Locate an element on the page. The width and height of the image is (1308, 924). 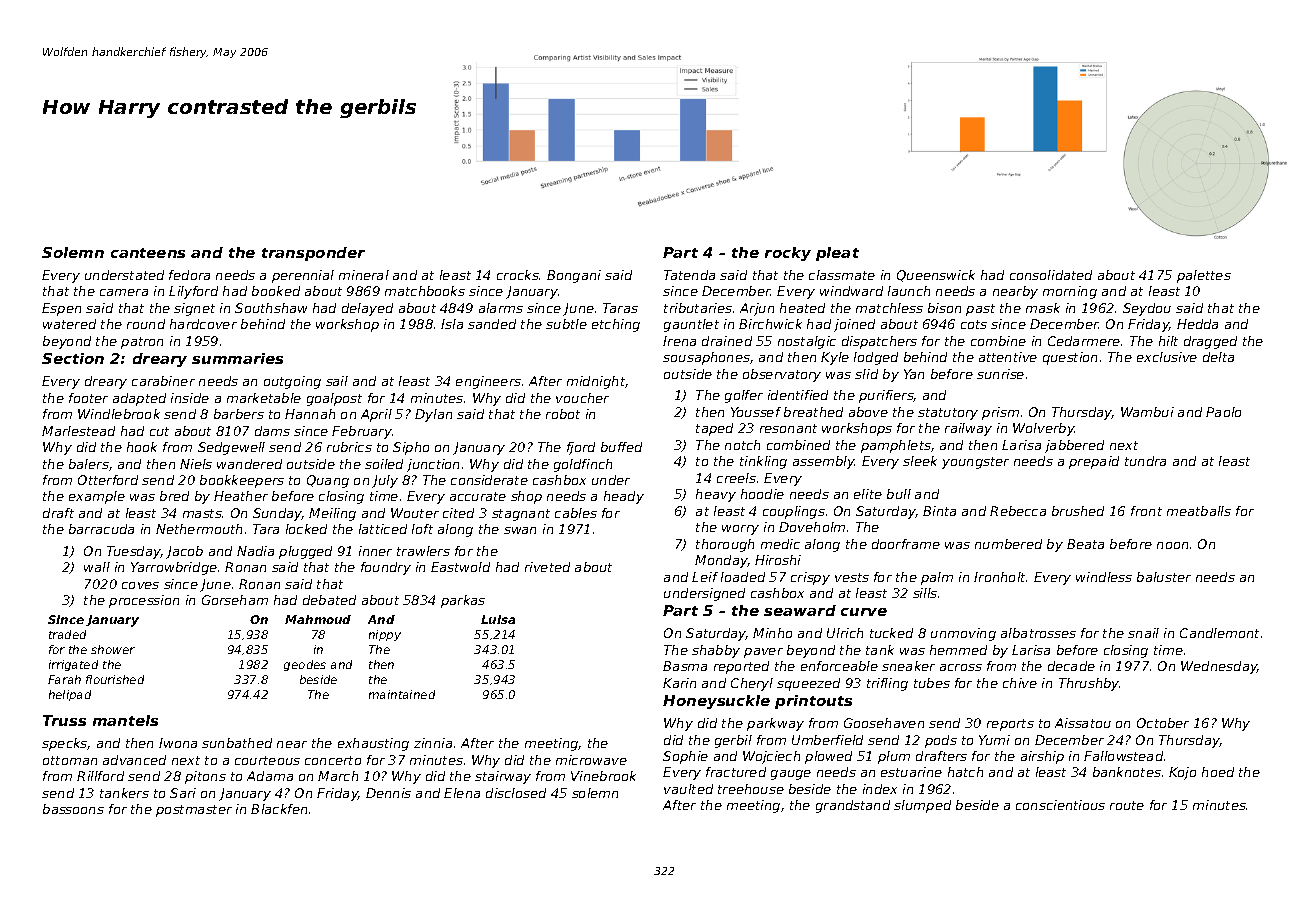
dams is located at coordinates (272, 431).
